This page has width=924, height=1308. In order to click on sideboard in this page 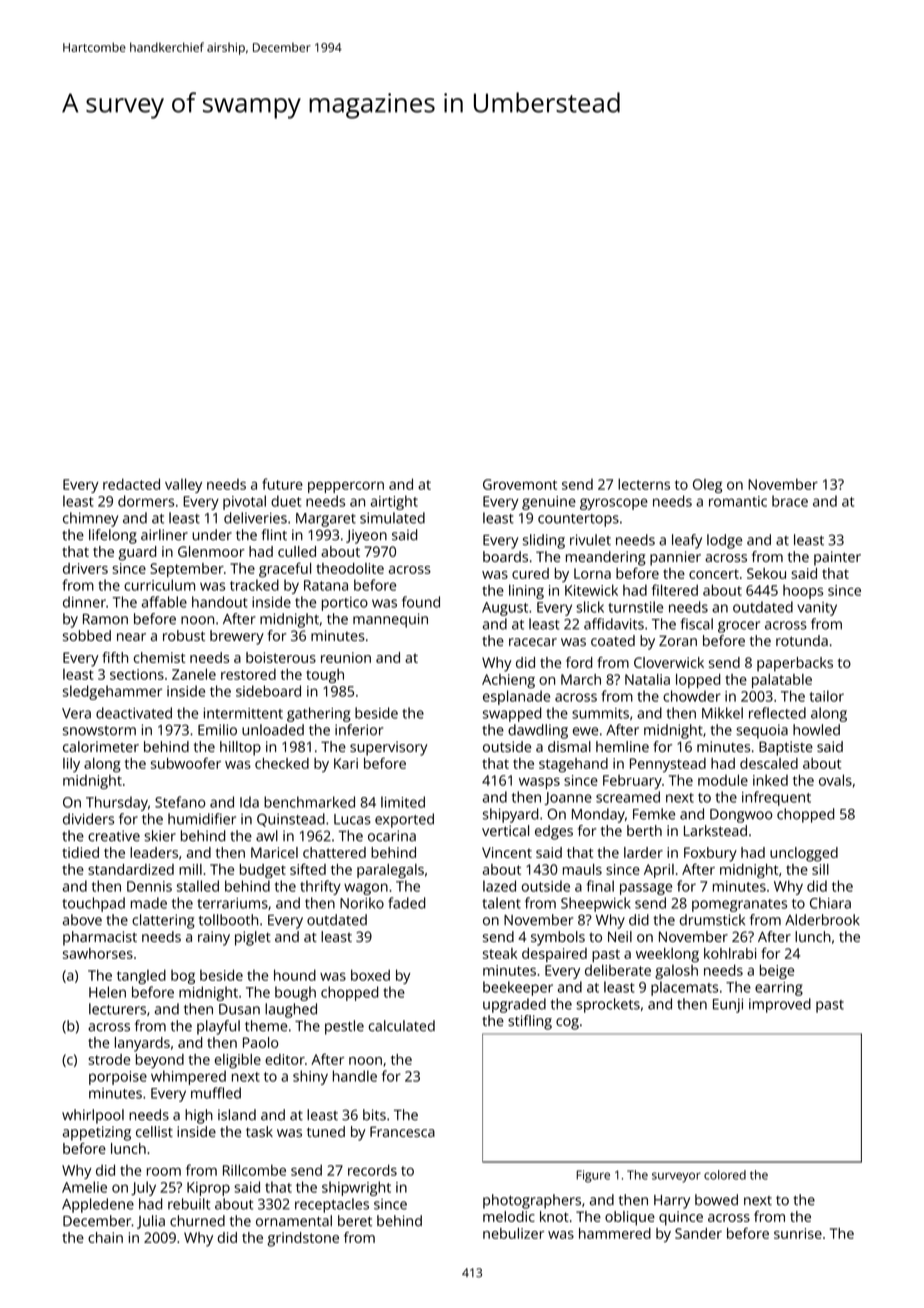, I will do `click(268, 691)`.
